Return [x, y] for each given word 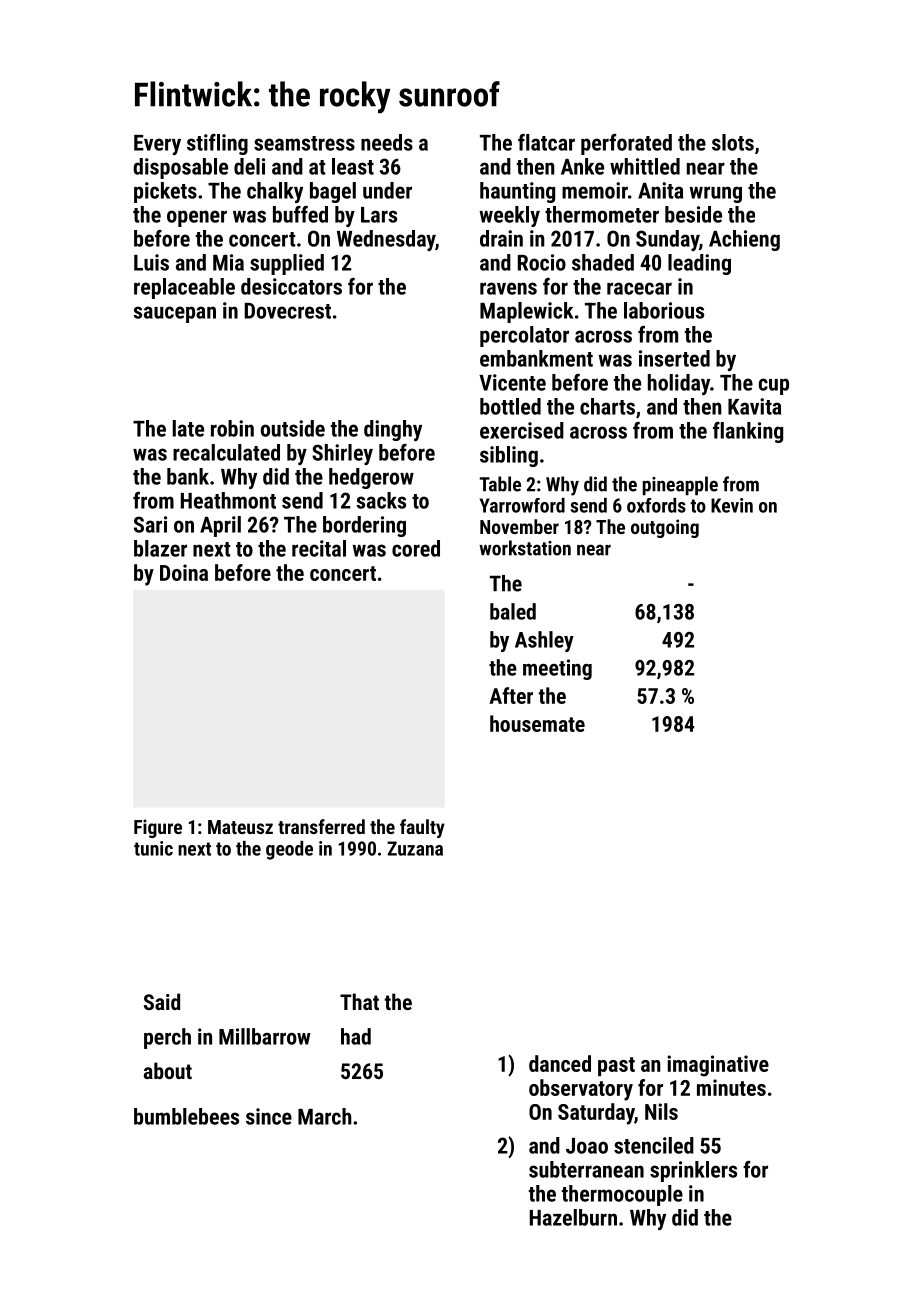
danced [560, 1063]
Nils [661, 1111]
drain [501, 238]
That [359, 1001]
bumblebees [186, 1116]
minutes [731, 1087]
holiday [679, 384]
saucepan [174, 314]
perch [167, 1038]
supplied [287, 264]
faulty [422, 828]
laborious [664, 310]
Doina [184, 572]
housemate [537, 723]
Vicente [512, 382]
